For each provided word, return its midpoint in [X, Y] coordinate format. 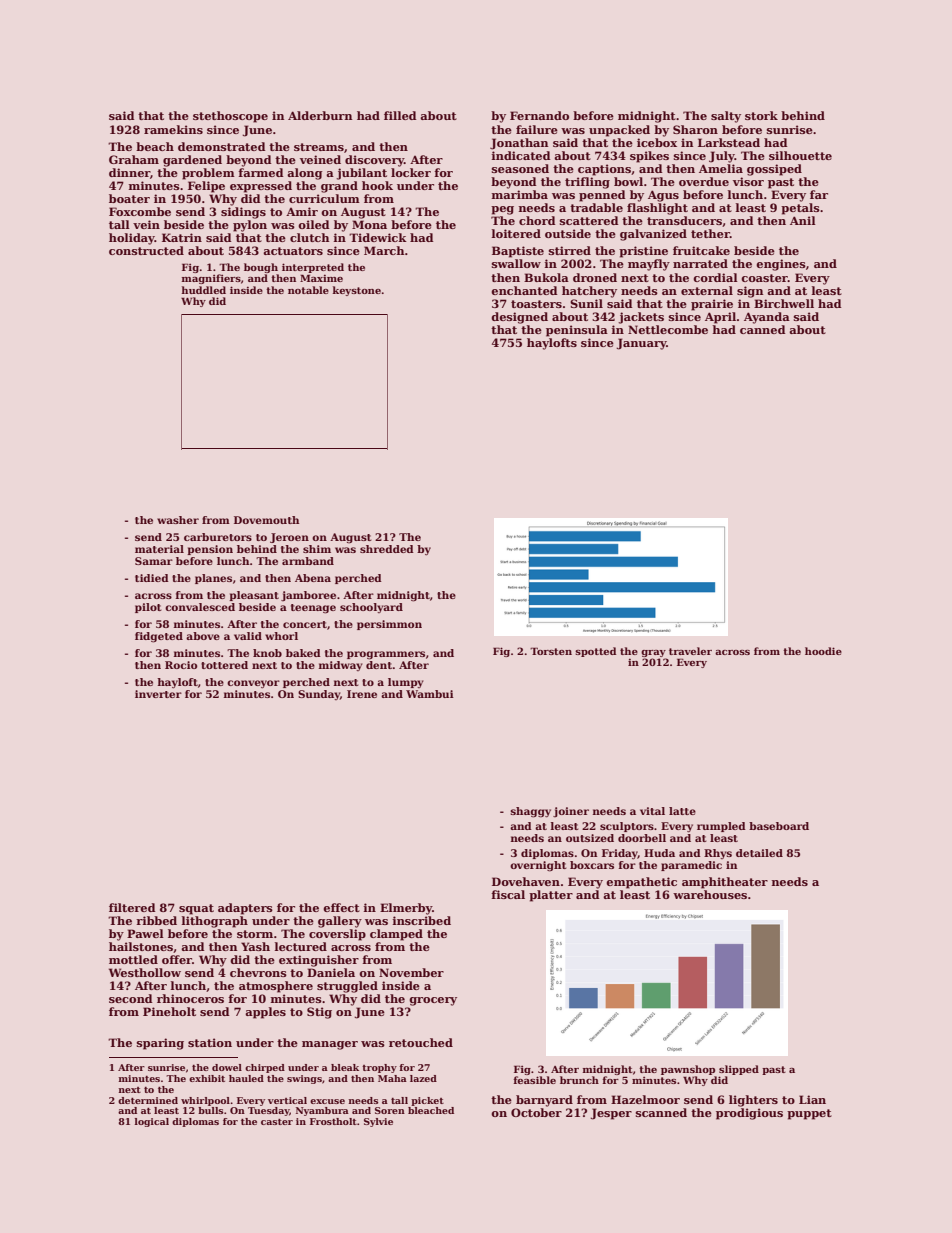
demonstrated [222, 146]
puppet [809, 1114]
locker [411, 172]
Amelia [721, 168]
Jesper [611, 1114]
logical [152, 1122]
